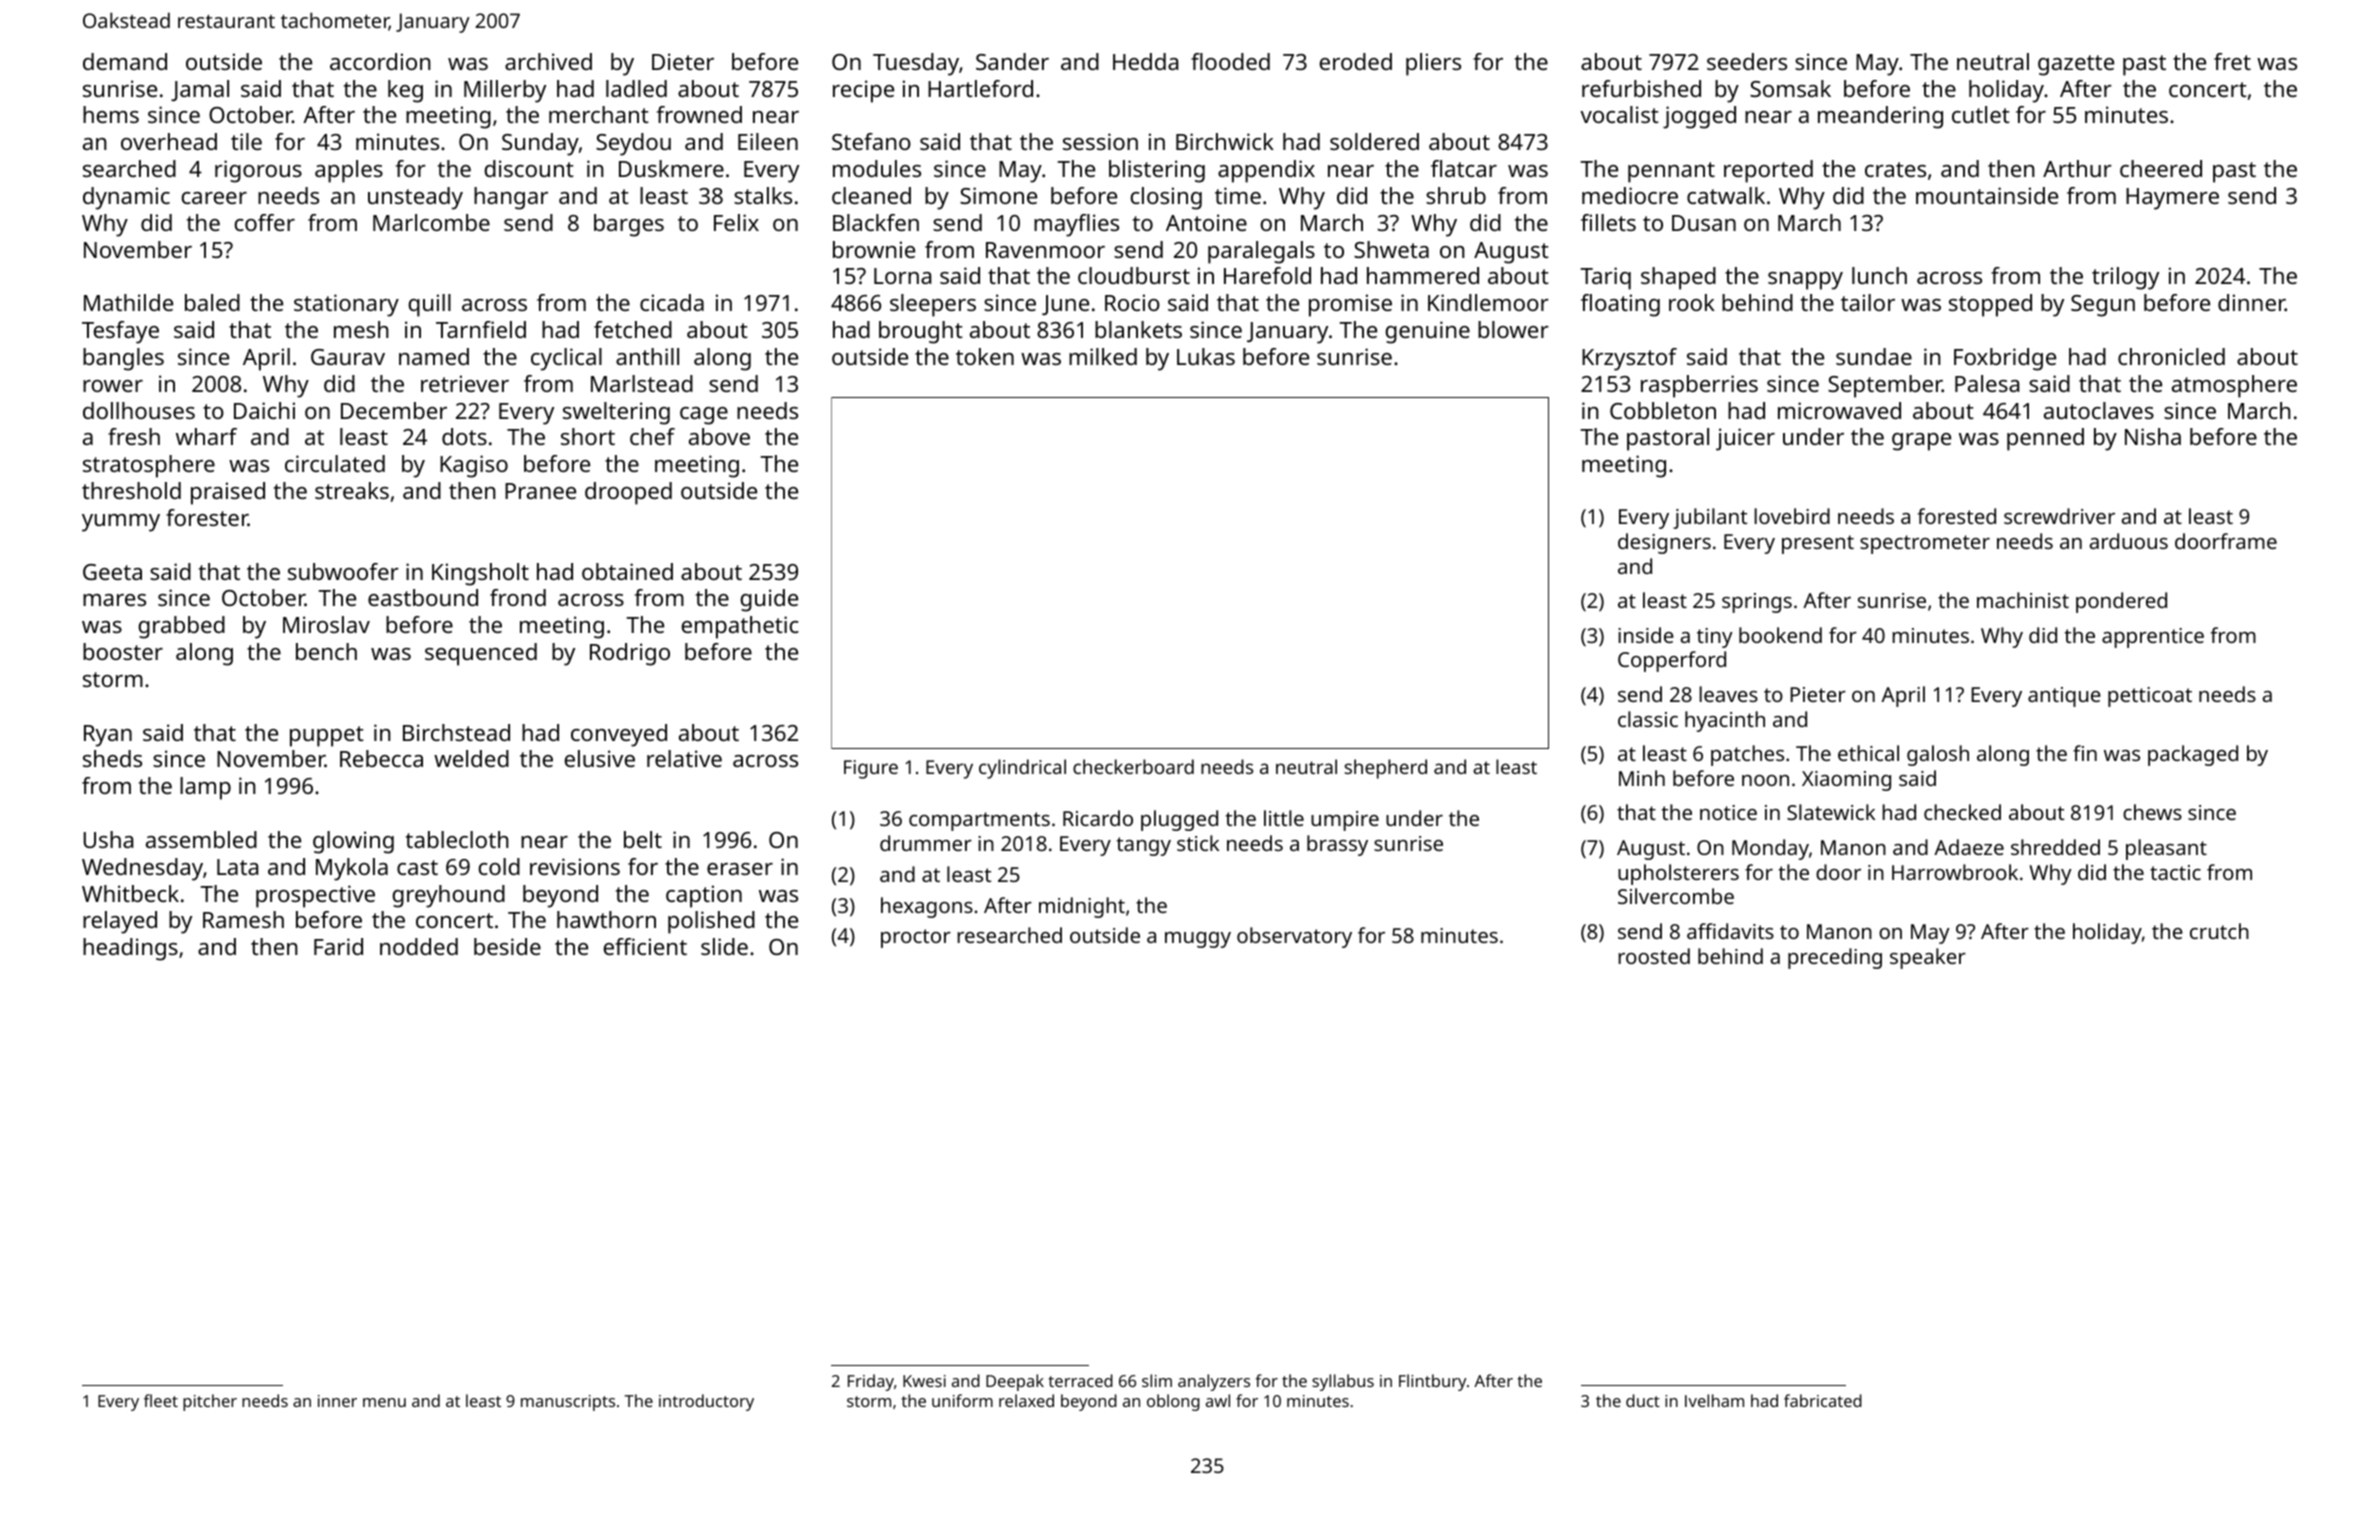  What do you see at coordinates (1835, 958) in the document?
I see `preceding` at bounding box center [1835, 958].
